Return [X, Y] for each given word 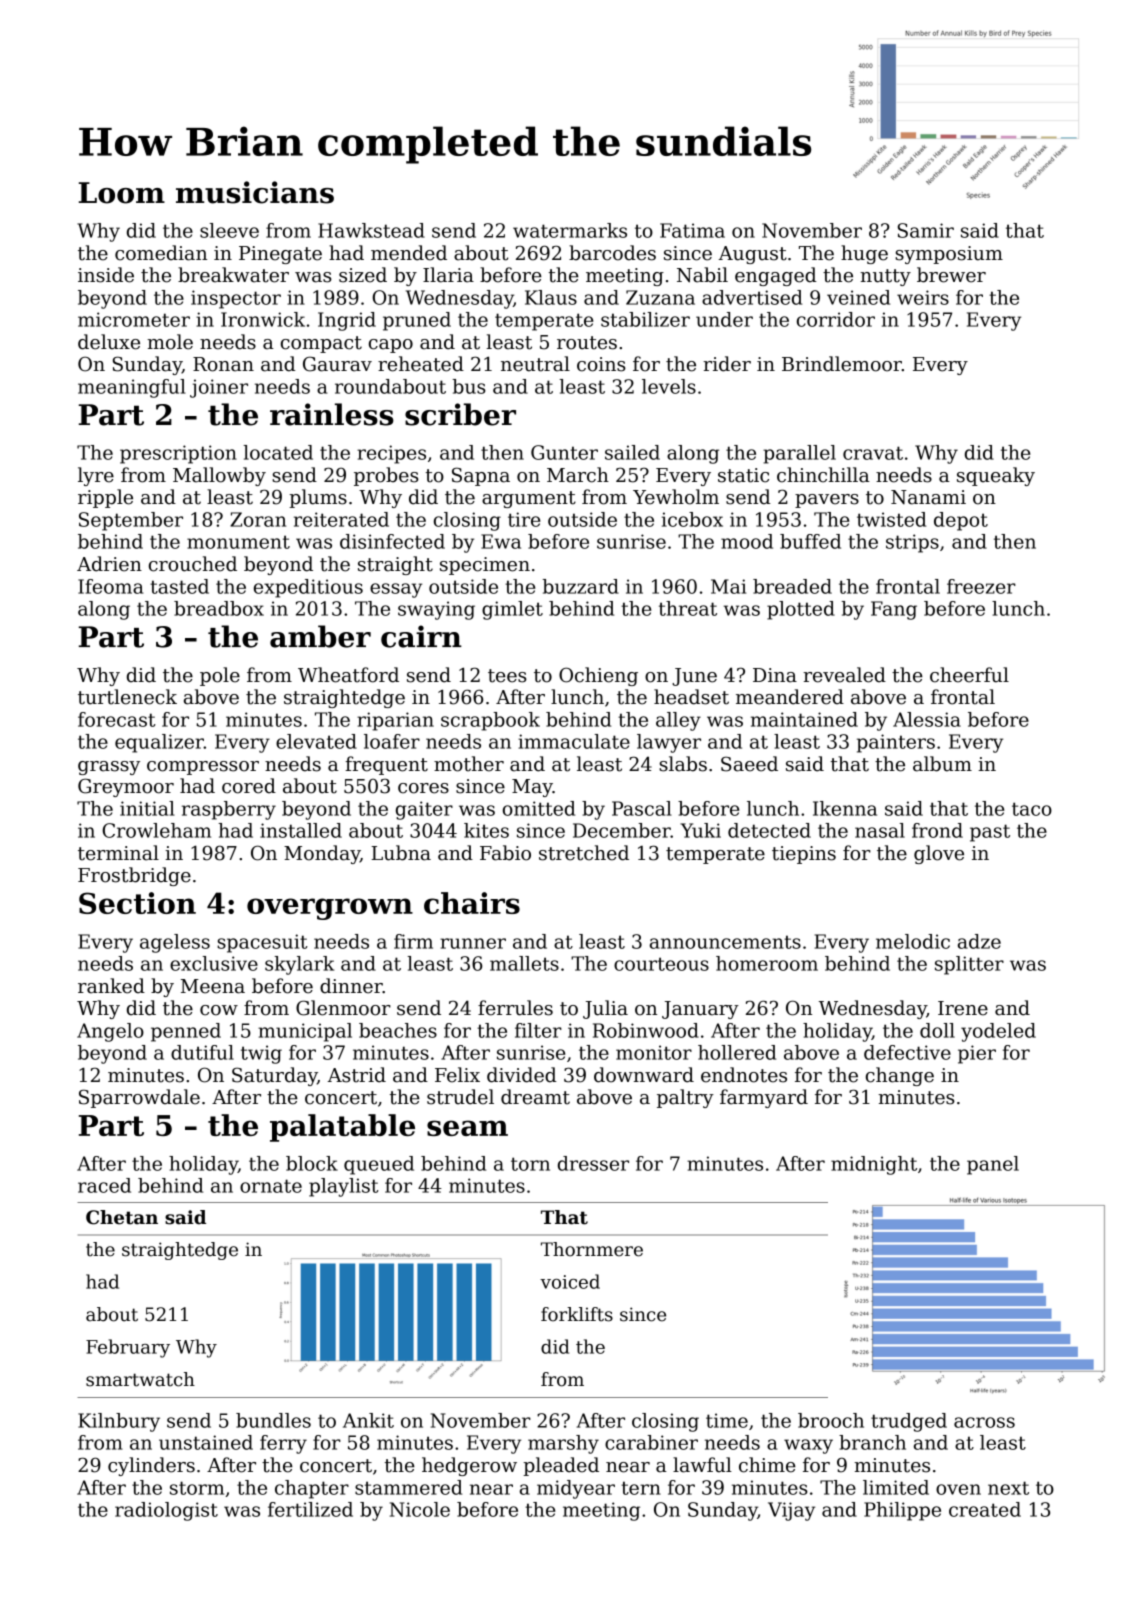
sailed [632, 452]
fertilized [310, 1509]
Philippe [902, 1511]
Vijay [791, 1511]
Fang [894, 610]
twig [261, 1054]
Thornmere [592, 1249]
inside [106, 275]
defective [907, 1052]
